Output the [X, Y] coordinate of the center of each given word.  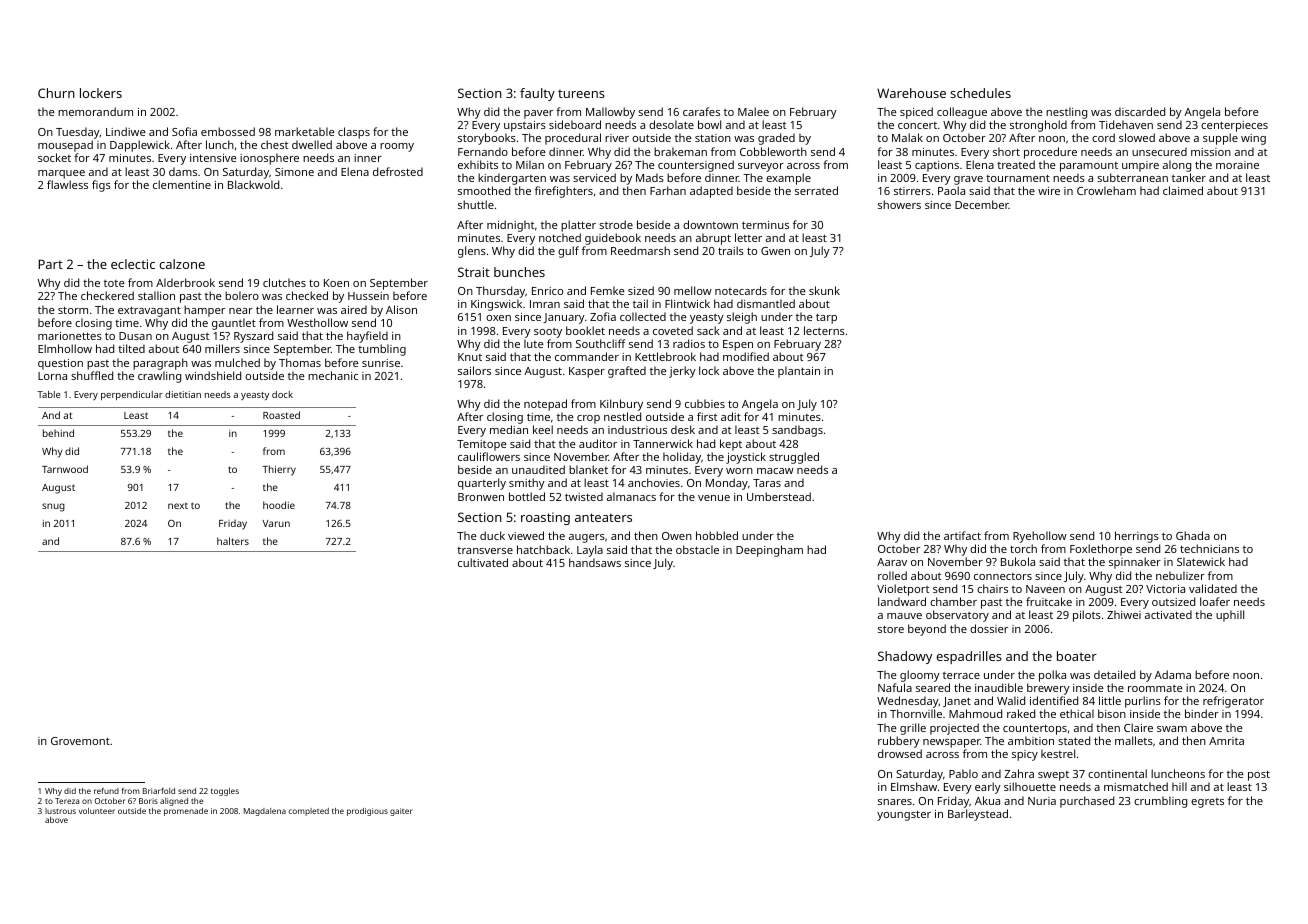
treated [1016, 164]
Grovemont [80, 741]
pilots [1087, 616]
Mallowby [610, 113]
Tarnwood [65, 469]
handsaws [595, 562]
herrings [1137, 537]
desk [683, 429]
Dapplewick [140, 146]
